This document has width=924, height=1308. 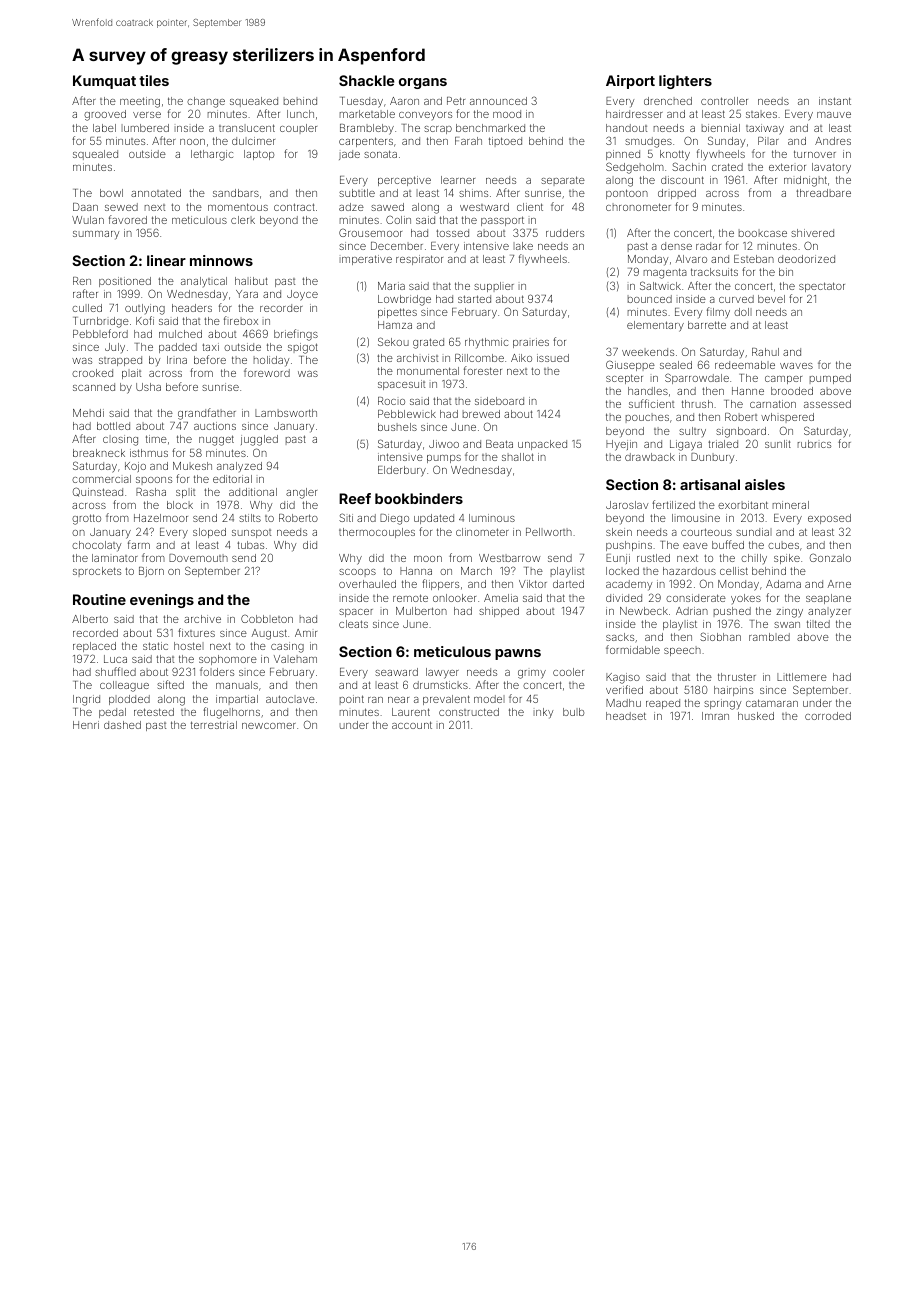 I want to click on husked, so click(x=756, y=716).
